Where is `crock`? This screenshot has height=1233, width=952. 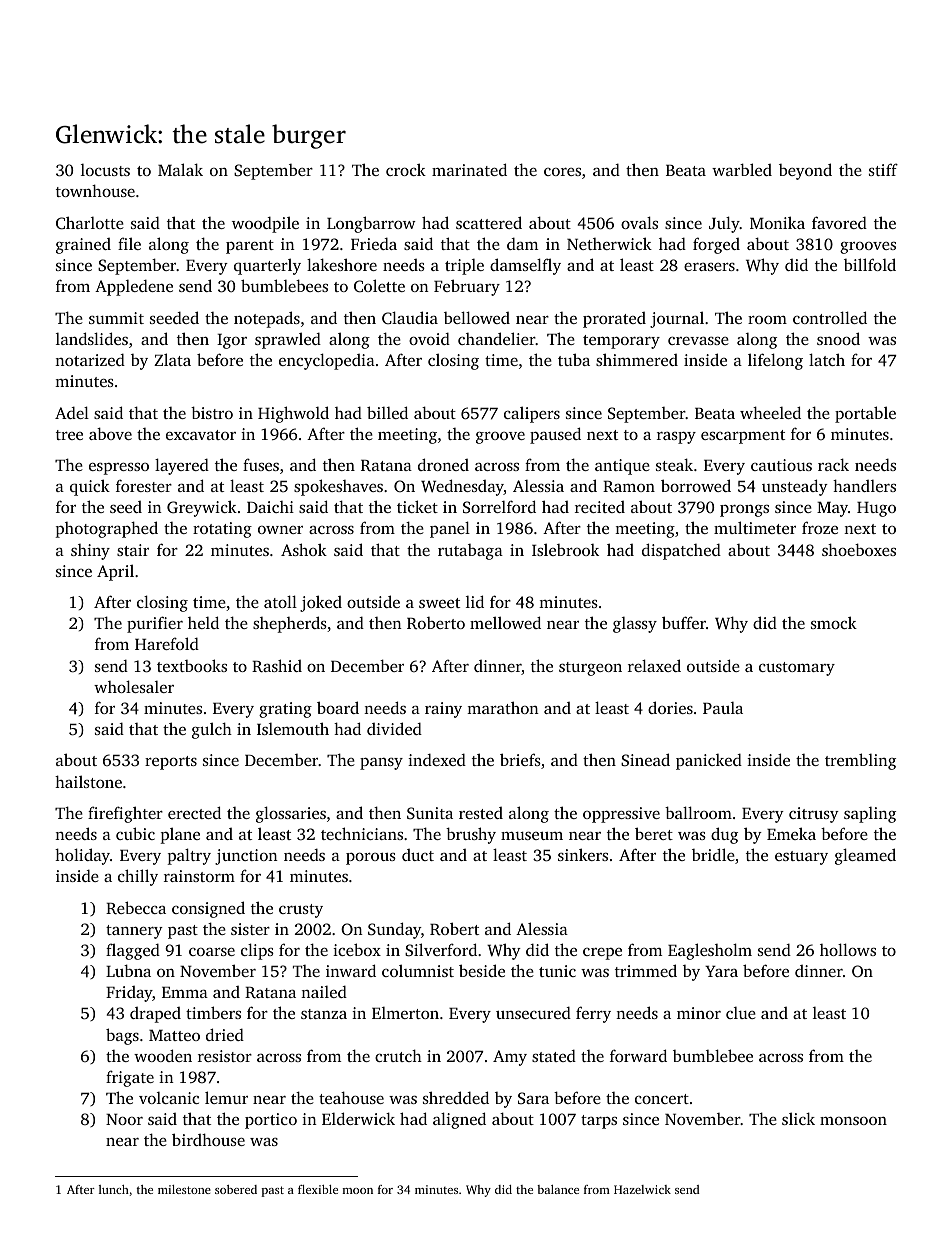
crock is located at coordinates (406, 169).
